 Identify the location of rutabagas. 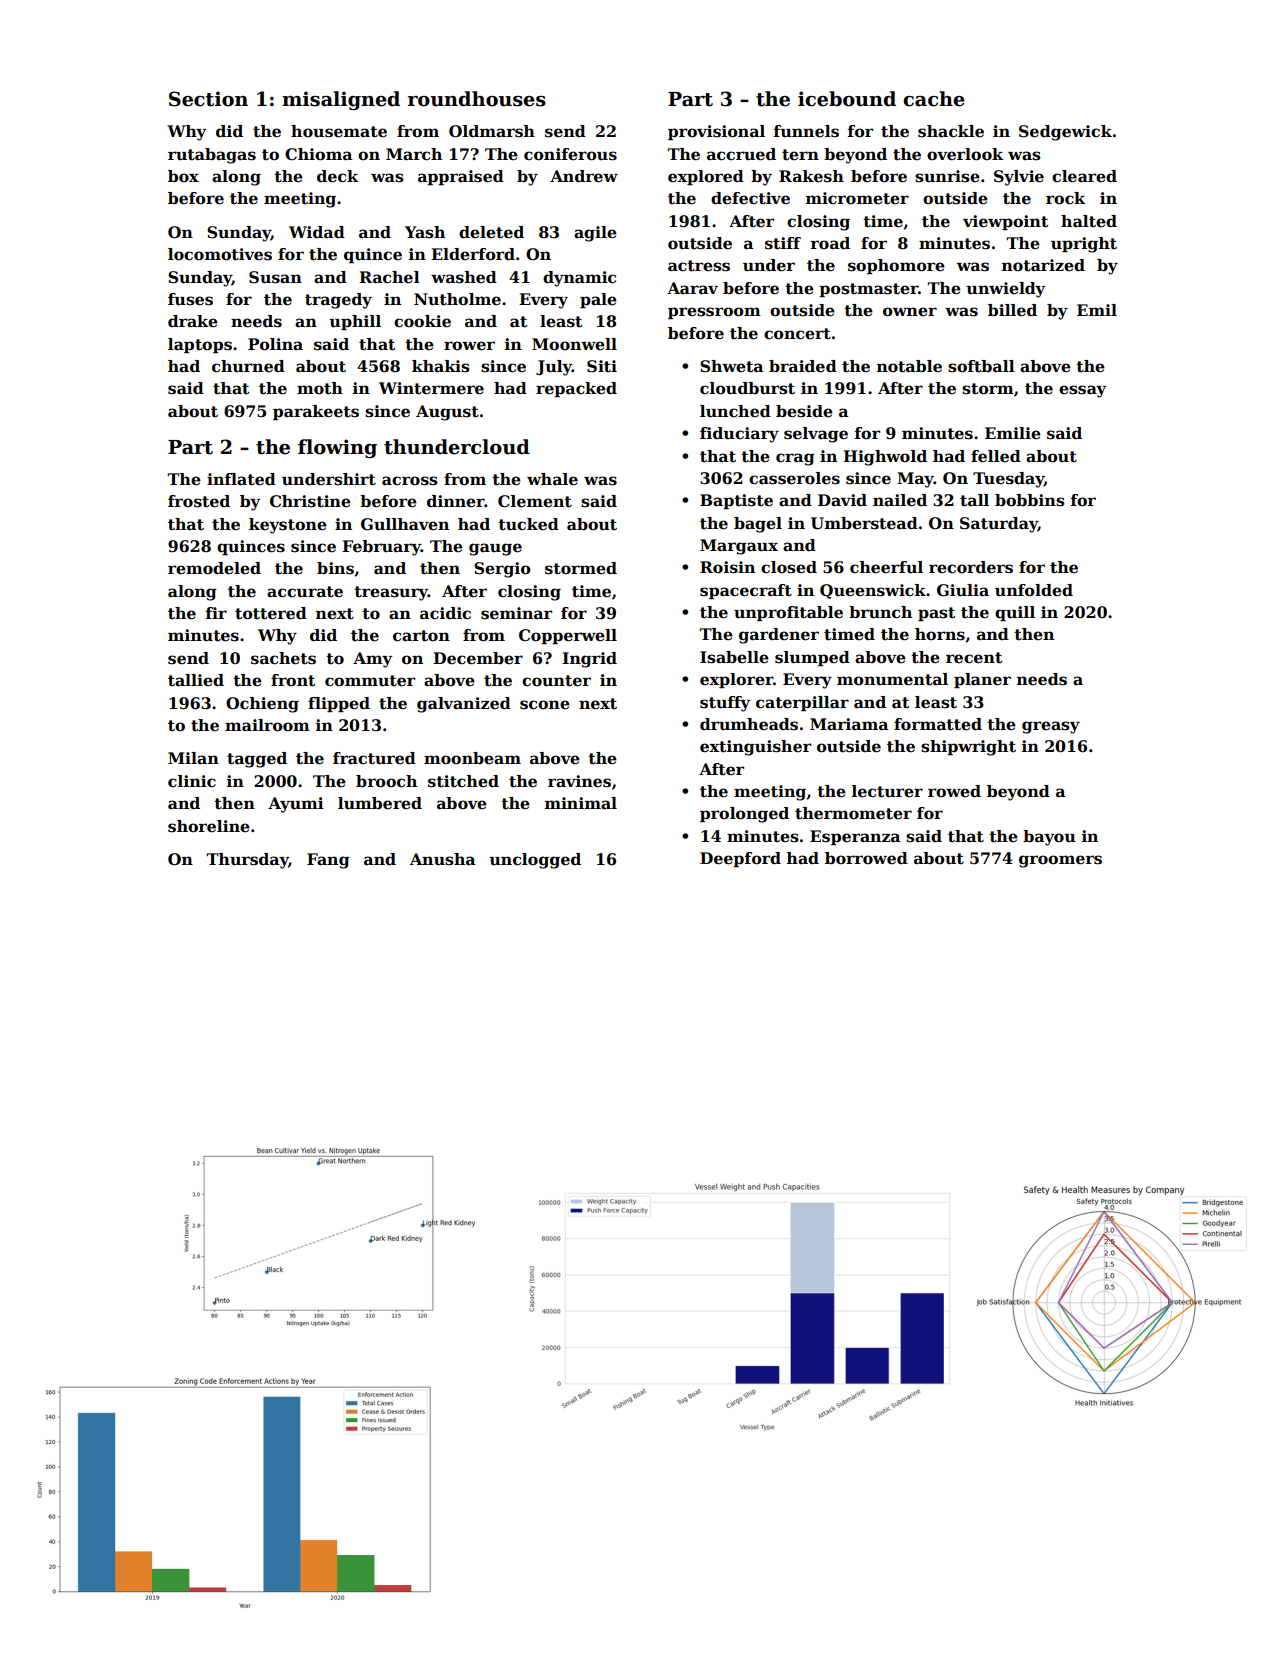
(212, 156).
